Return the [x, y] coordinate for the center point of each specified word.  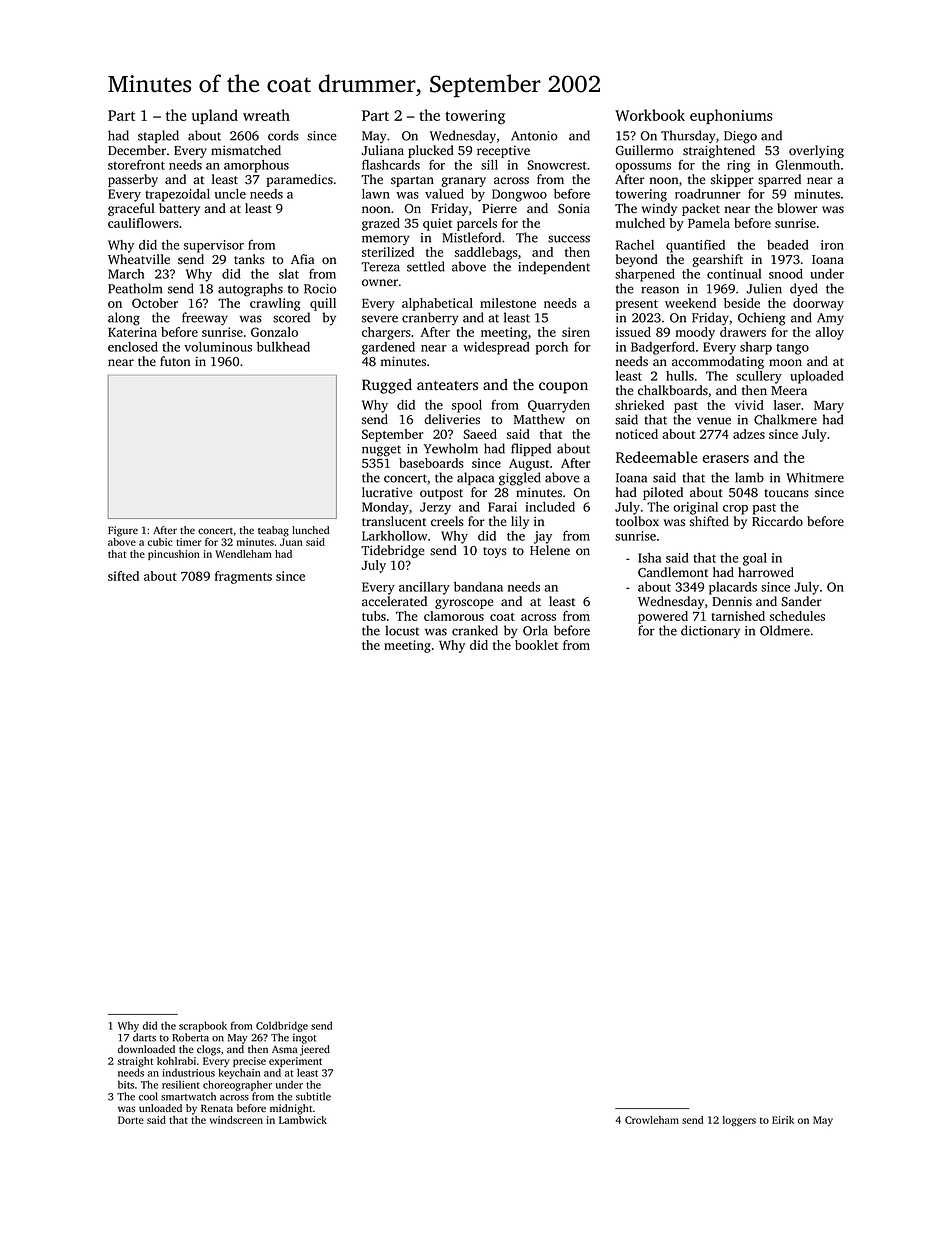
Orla [535, 630]
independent [554, 267]
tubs [374, 616]
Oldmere [785, 630]
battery [179, 209]
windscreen [236, 1120]
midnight [291, 1109]
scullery [759, 377]
